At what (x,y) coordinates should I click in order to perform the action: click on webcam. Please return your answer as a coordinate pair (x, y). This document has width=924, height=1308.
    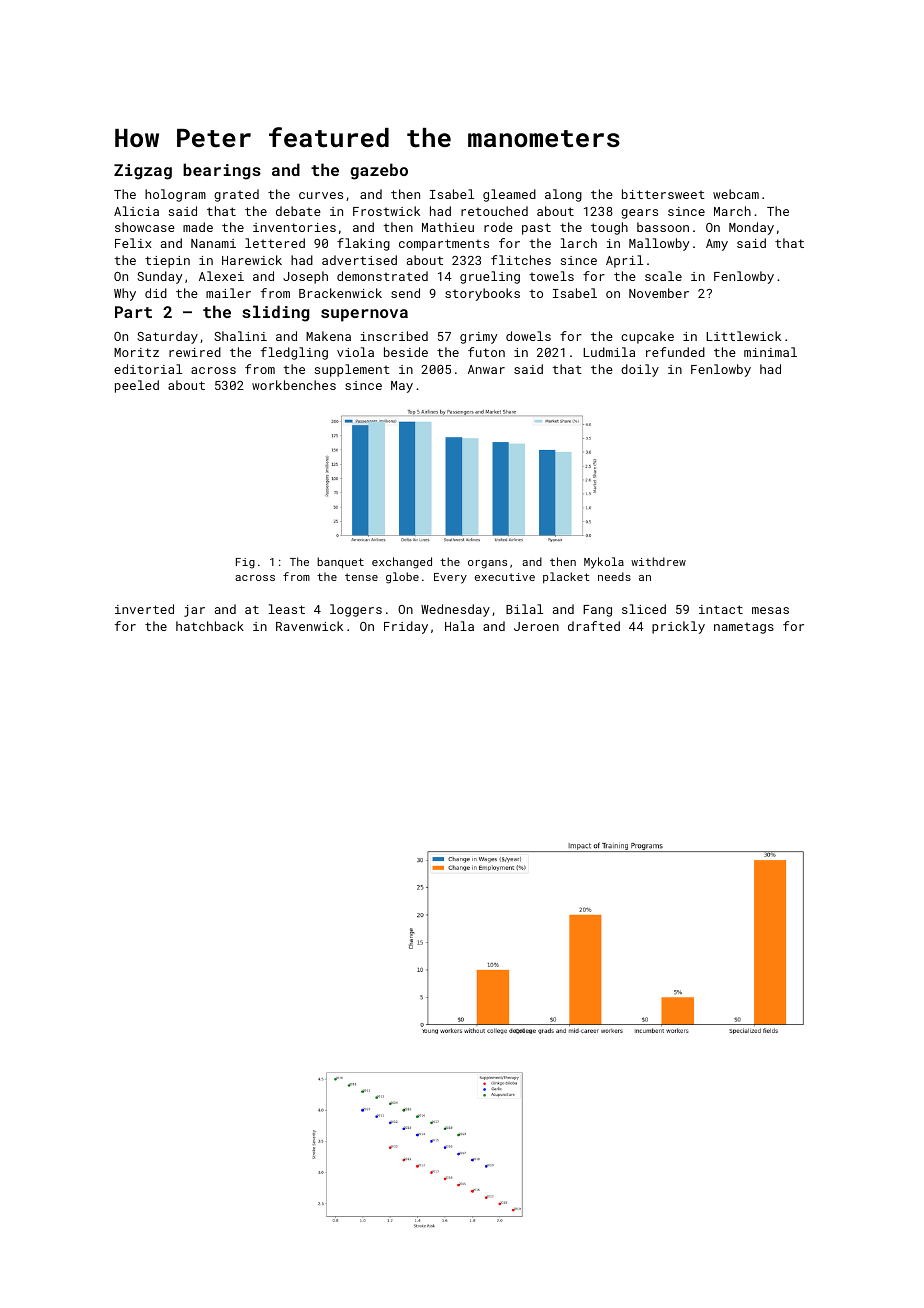
    Looking at the image, I should click on (736, 194).
